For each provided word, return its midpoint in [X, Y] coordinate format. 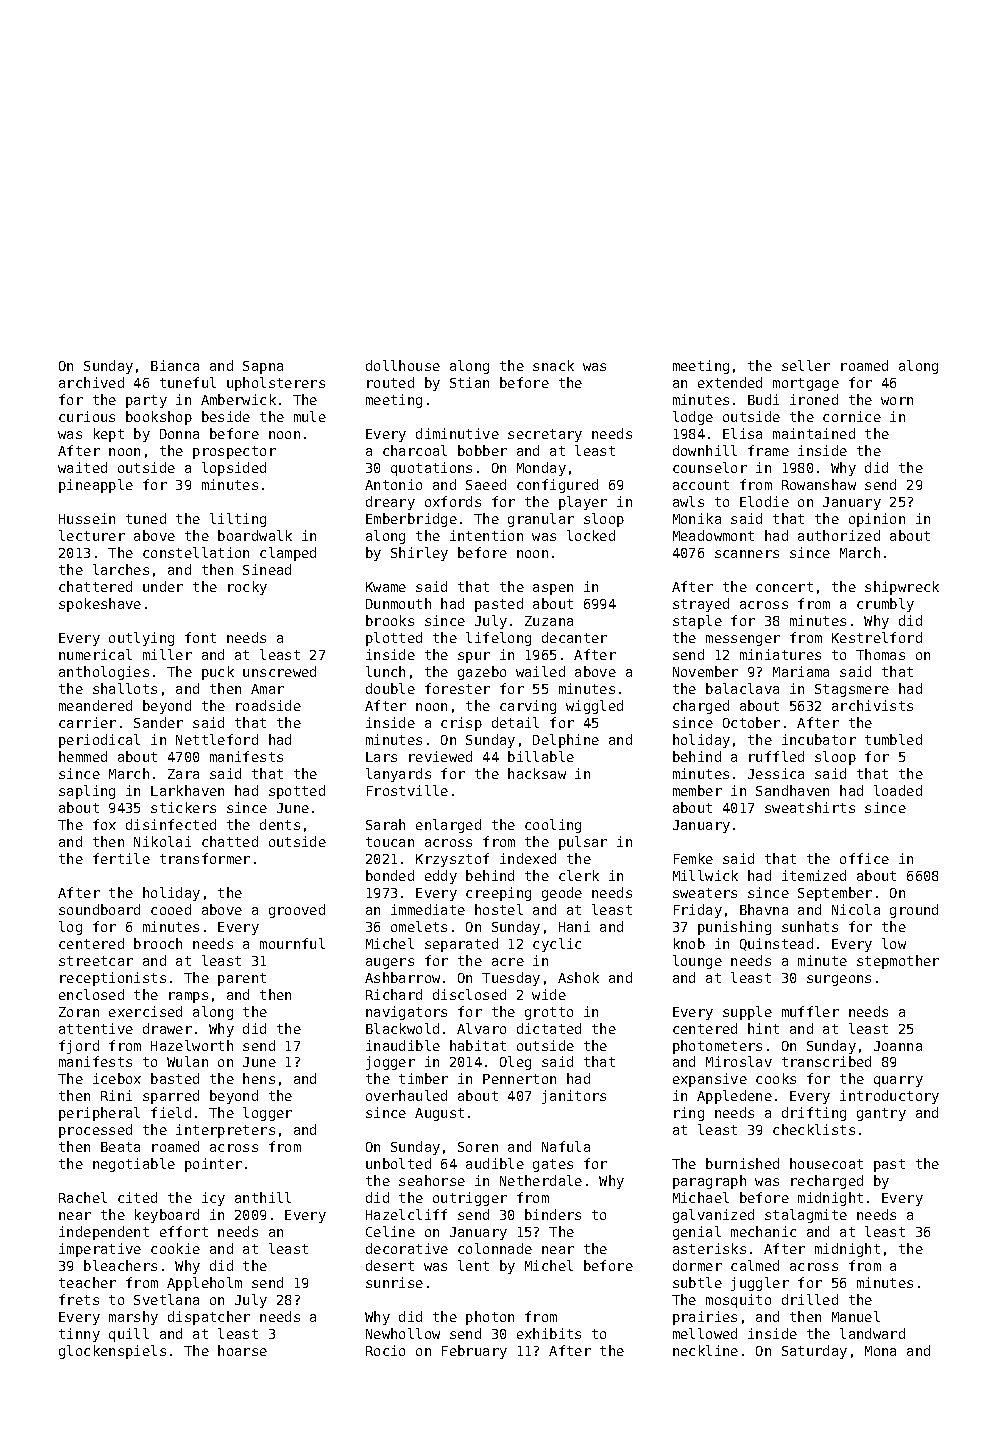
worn [897, 401]
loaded [898, 790]
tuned [146, 518]
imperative [100, 1250]
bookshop [159, 418]
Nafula [566, 1146]
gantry [881, 1114]
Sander [158, 722]
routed [390, 382]
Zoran [79, 1012]
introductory [889, 1097]
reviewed [440, 756]
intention [486, 535]
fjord [79, 1047]
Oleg [515, 1063]
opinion [877, 520]
